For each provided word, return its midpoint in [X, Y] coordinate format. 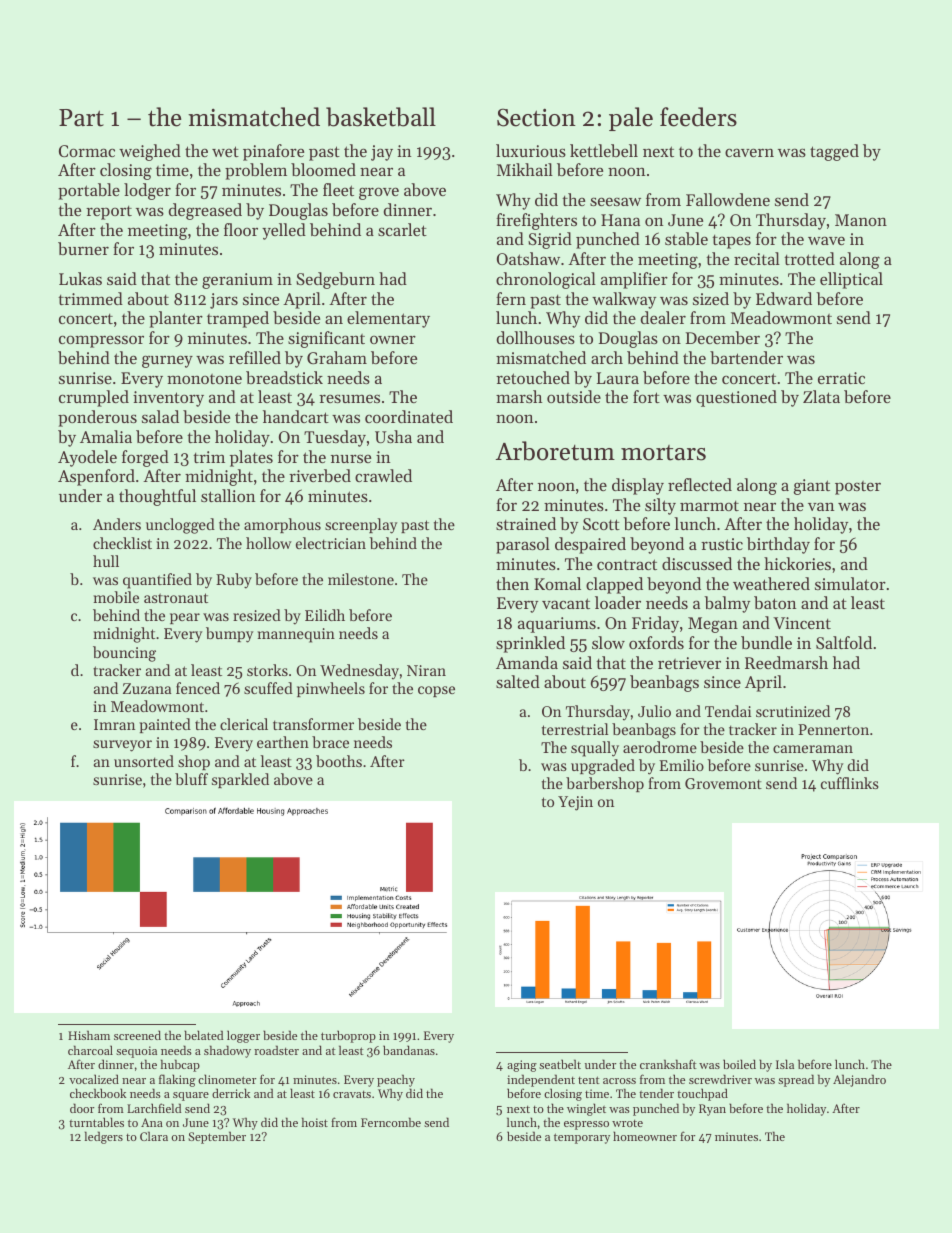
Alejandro [859, 1080]
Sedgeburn [335, 280]
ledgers [104, 1137]
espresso [586, 1125]
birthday [778, 545]
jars [224, 301]
